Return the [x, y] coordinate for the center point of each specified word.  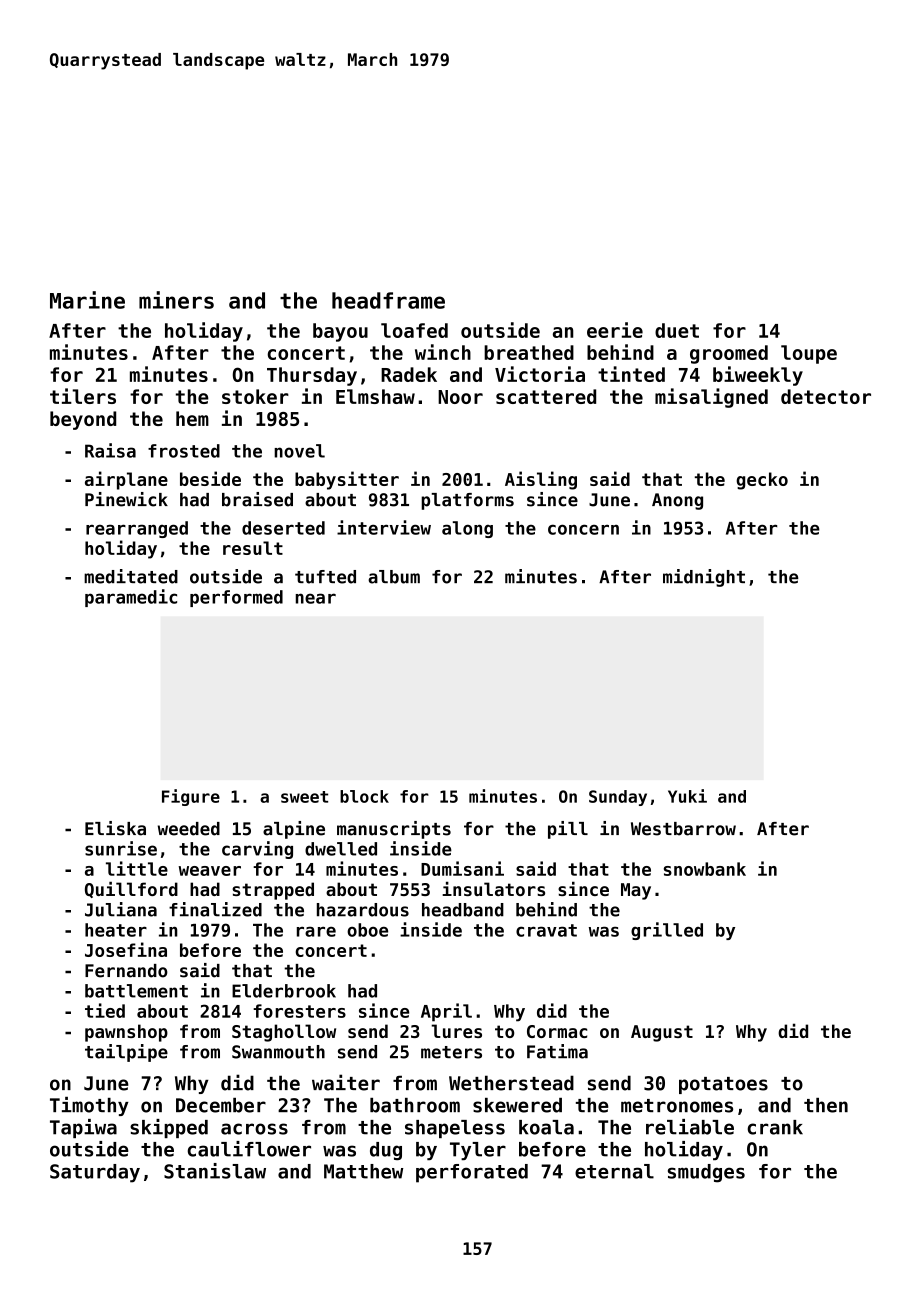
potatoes [723, 1085]
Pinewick [126, 499]
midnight [704, 578]
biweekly [758, 376]
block [364, 796]
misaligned [711, 398]
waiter [346, 1082]
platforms [467, 501]
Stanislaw [215, 1171]
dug [386, 1151]
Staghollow [284, 1033]
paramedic [131, 598]
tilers [83, 396]
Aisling [541, 480]
